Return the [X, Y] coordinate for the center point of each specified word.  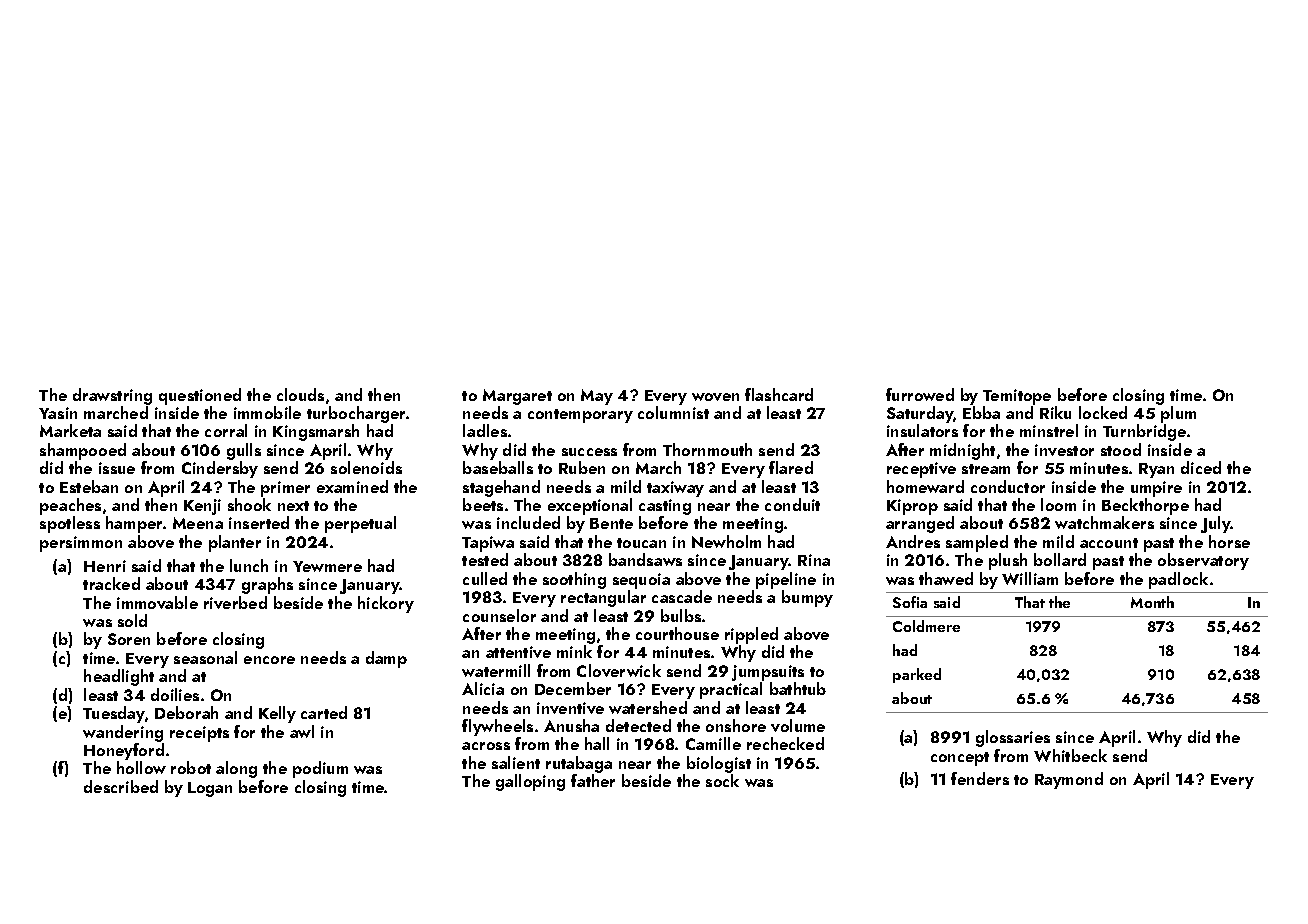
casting [665, 507]
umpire [1156, 489]
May [597, 397]
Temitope [1017, 397]
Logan [210, 789]
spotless [70, 524]
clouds [300, 394]
